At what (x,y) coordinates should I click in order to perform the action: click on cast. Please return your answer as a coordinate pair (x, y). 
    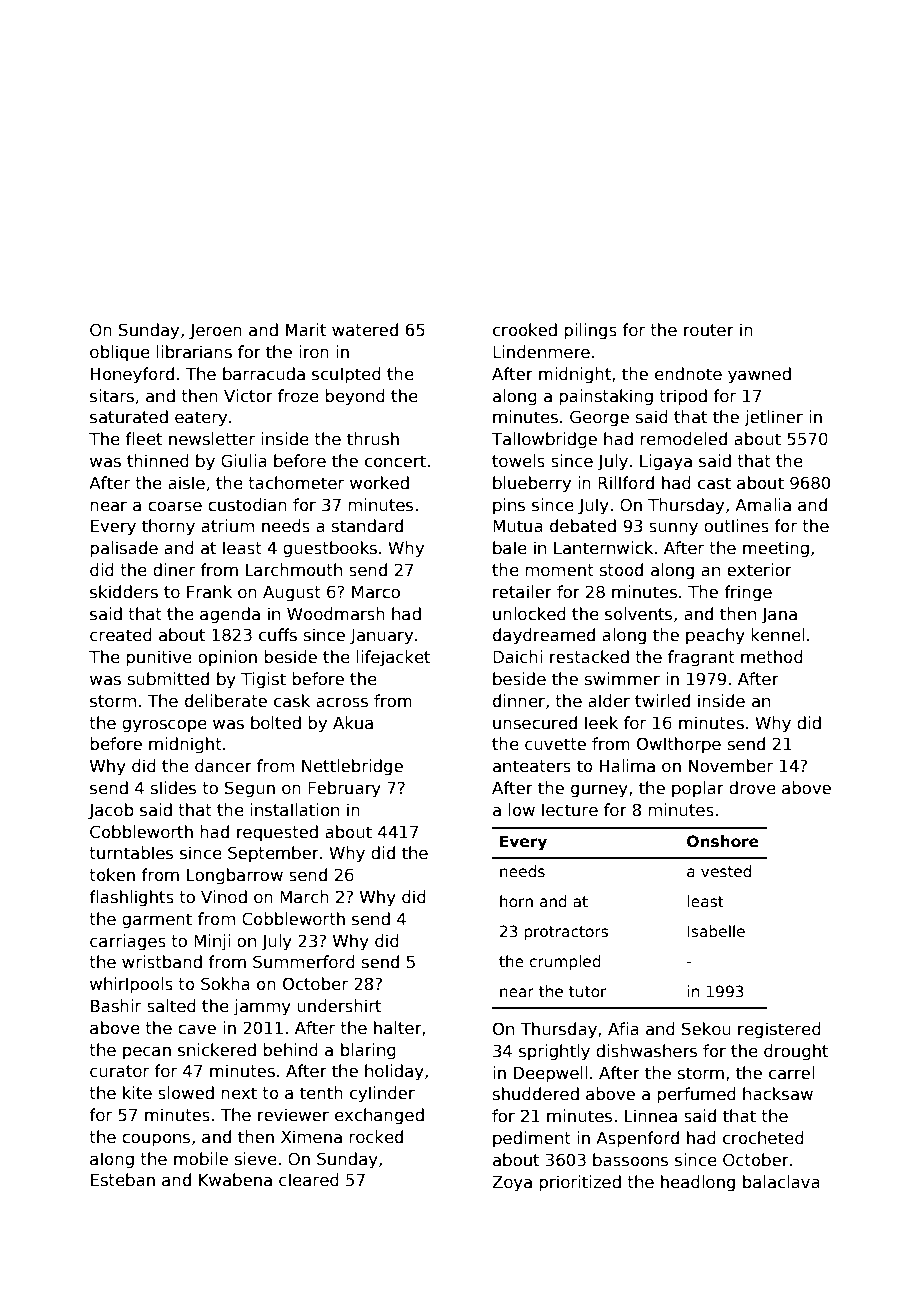
    Looking at the image, I should click on (714, 483).
